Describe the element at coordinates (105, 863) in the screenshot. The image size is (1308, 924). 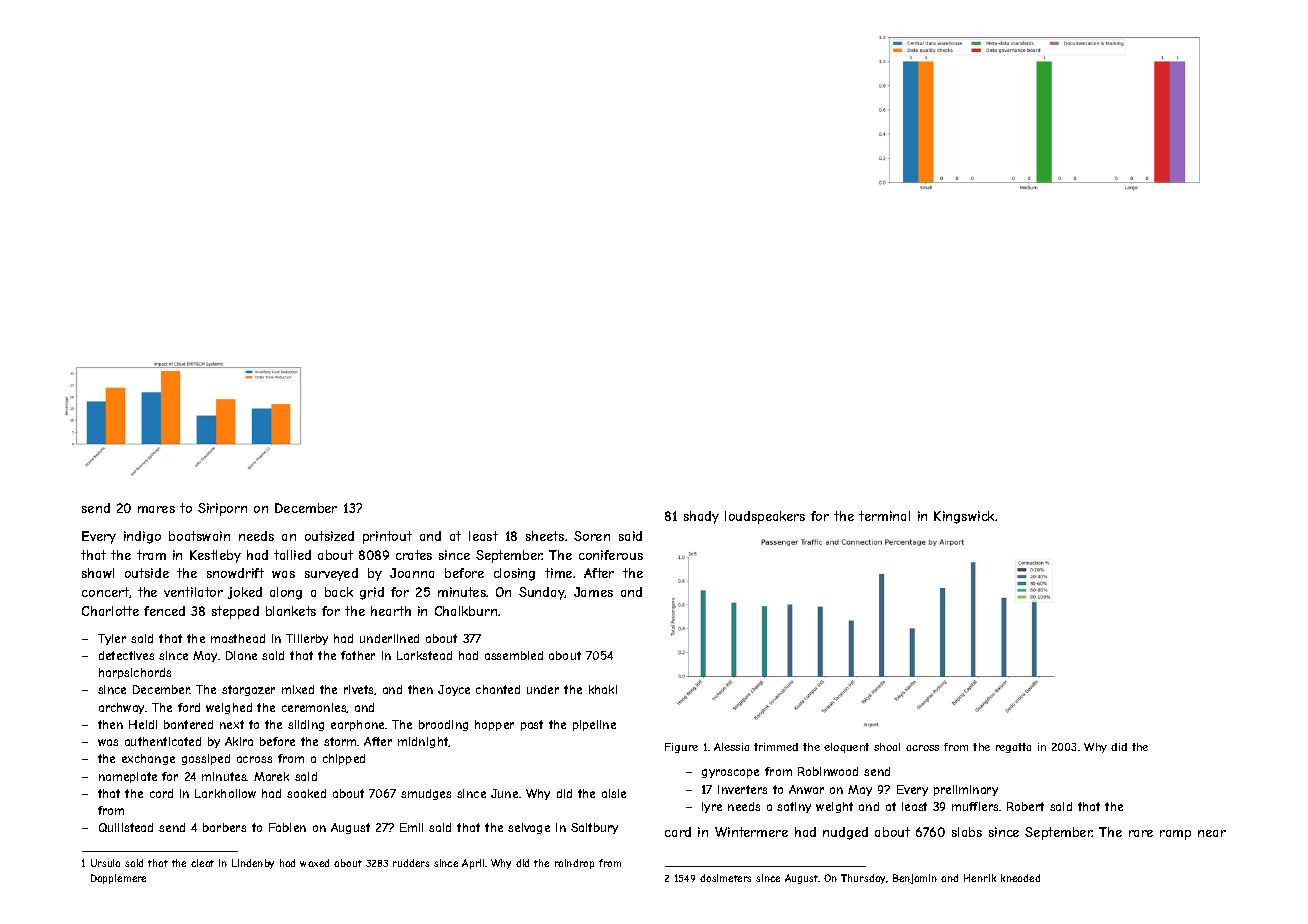
I see `Ursula` at that location.
